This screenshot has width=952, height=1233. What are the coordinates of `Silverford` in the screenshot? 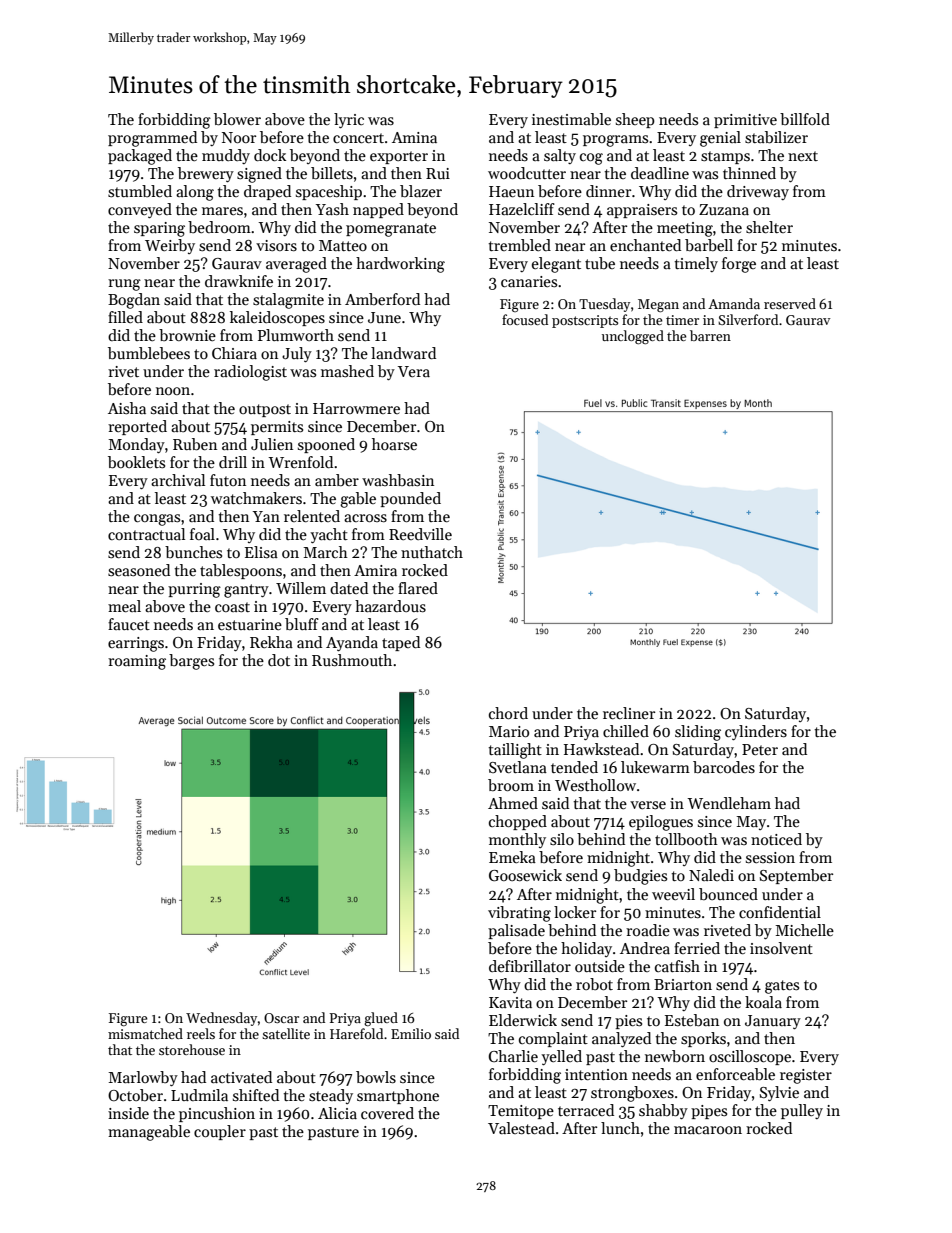 It's located at (748, 319).
